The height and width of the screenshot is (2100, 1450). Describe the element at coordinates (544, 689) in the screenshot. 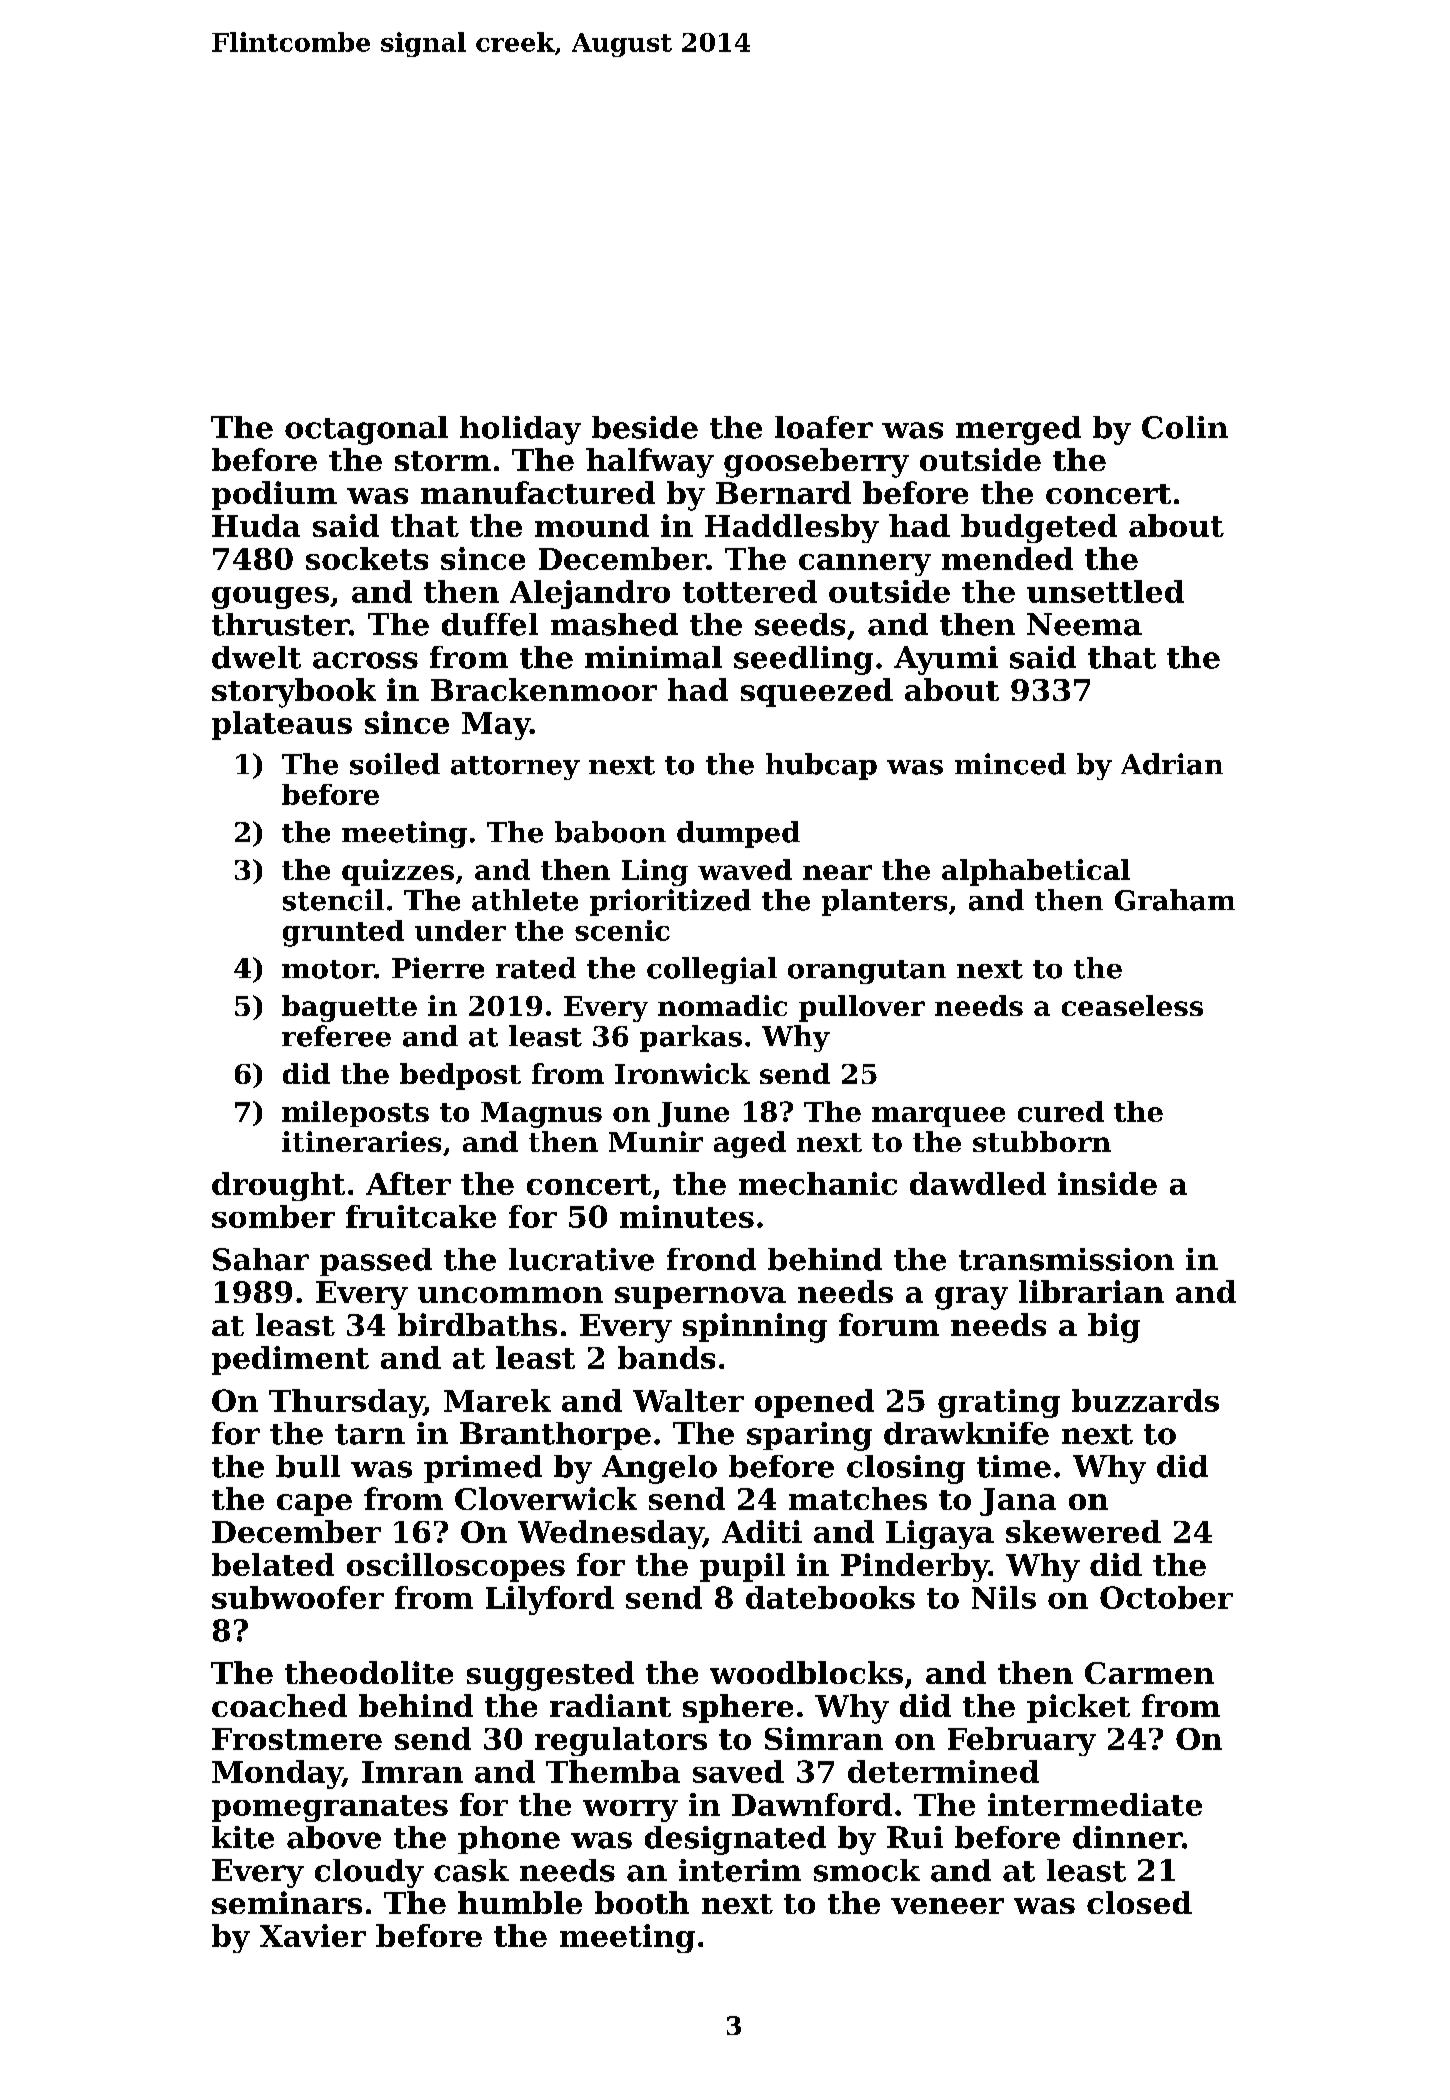

I see `Brackenmoor` at that location.
